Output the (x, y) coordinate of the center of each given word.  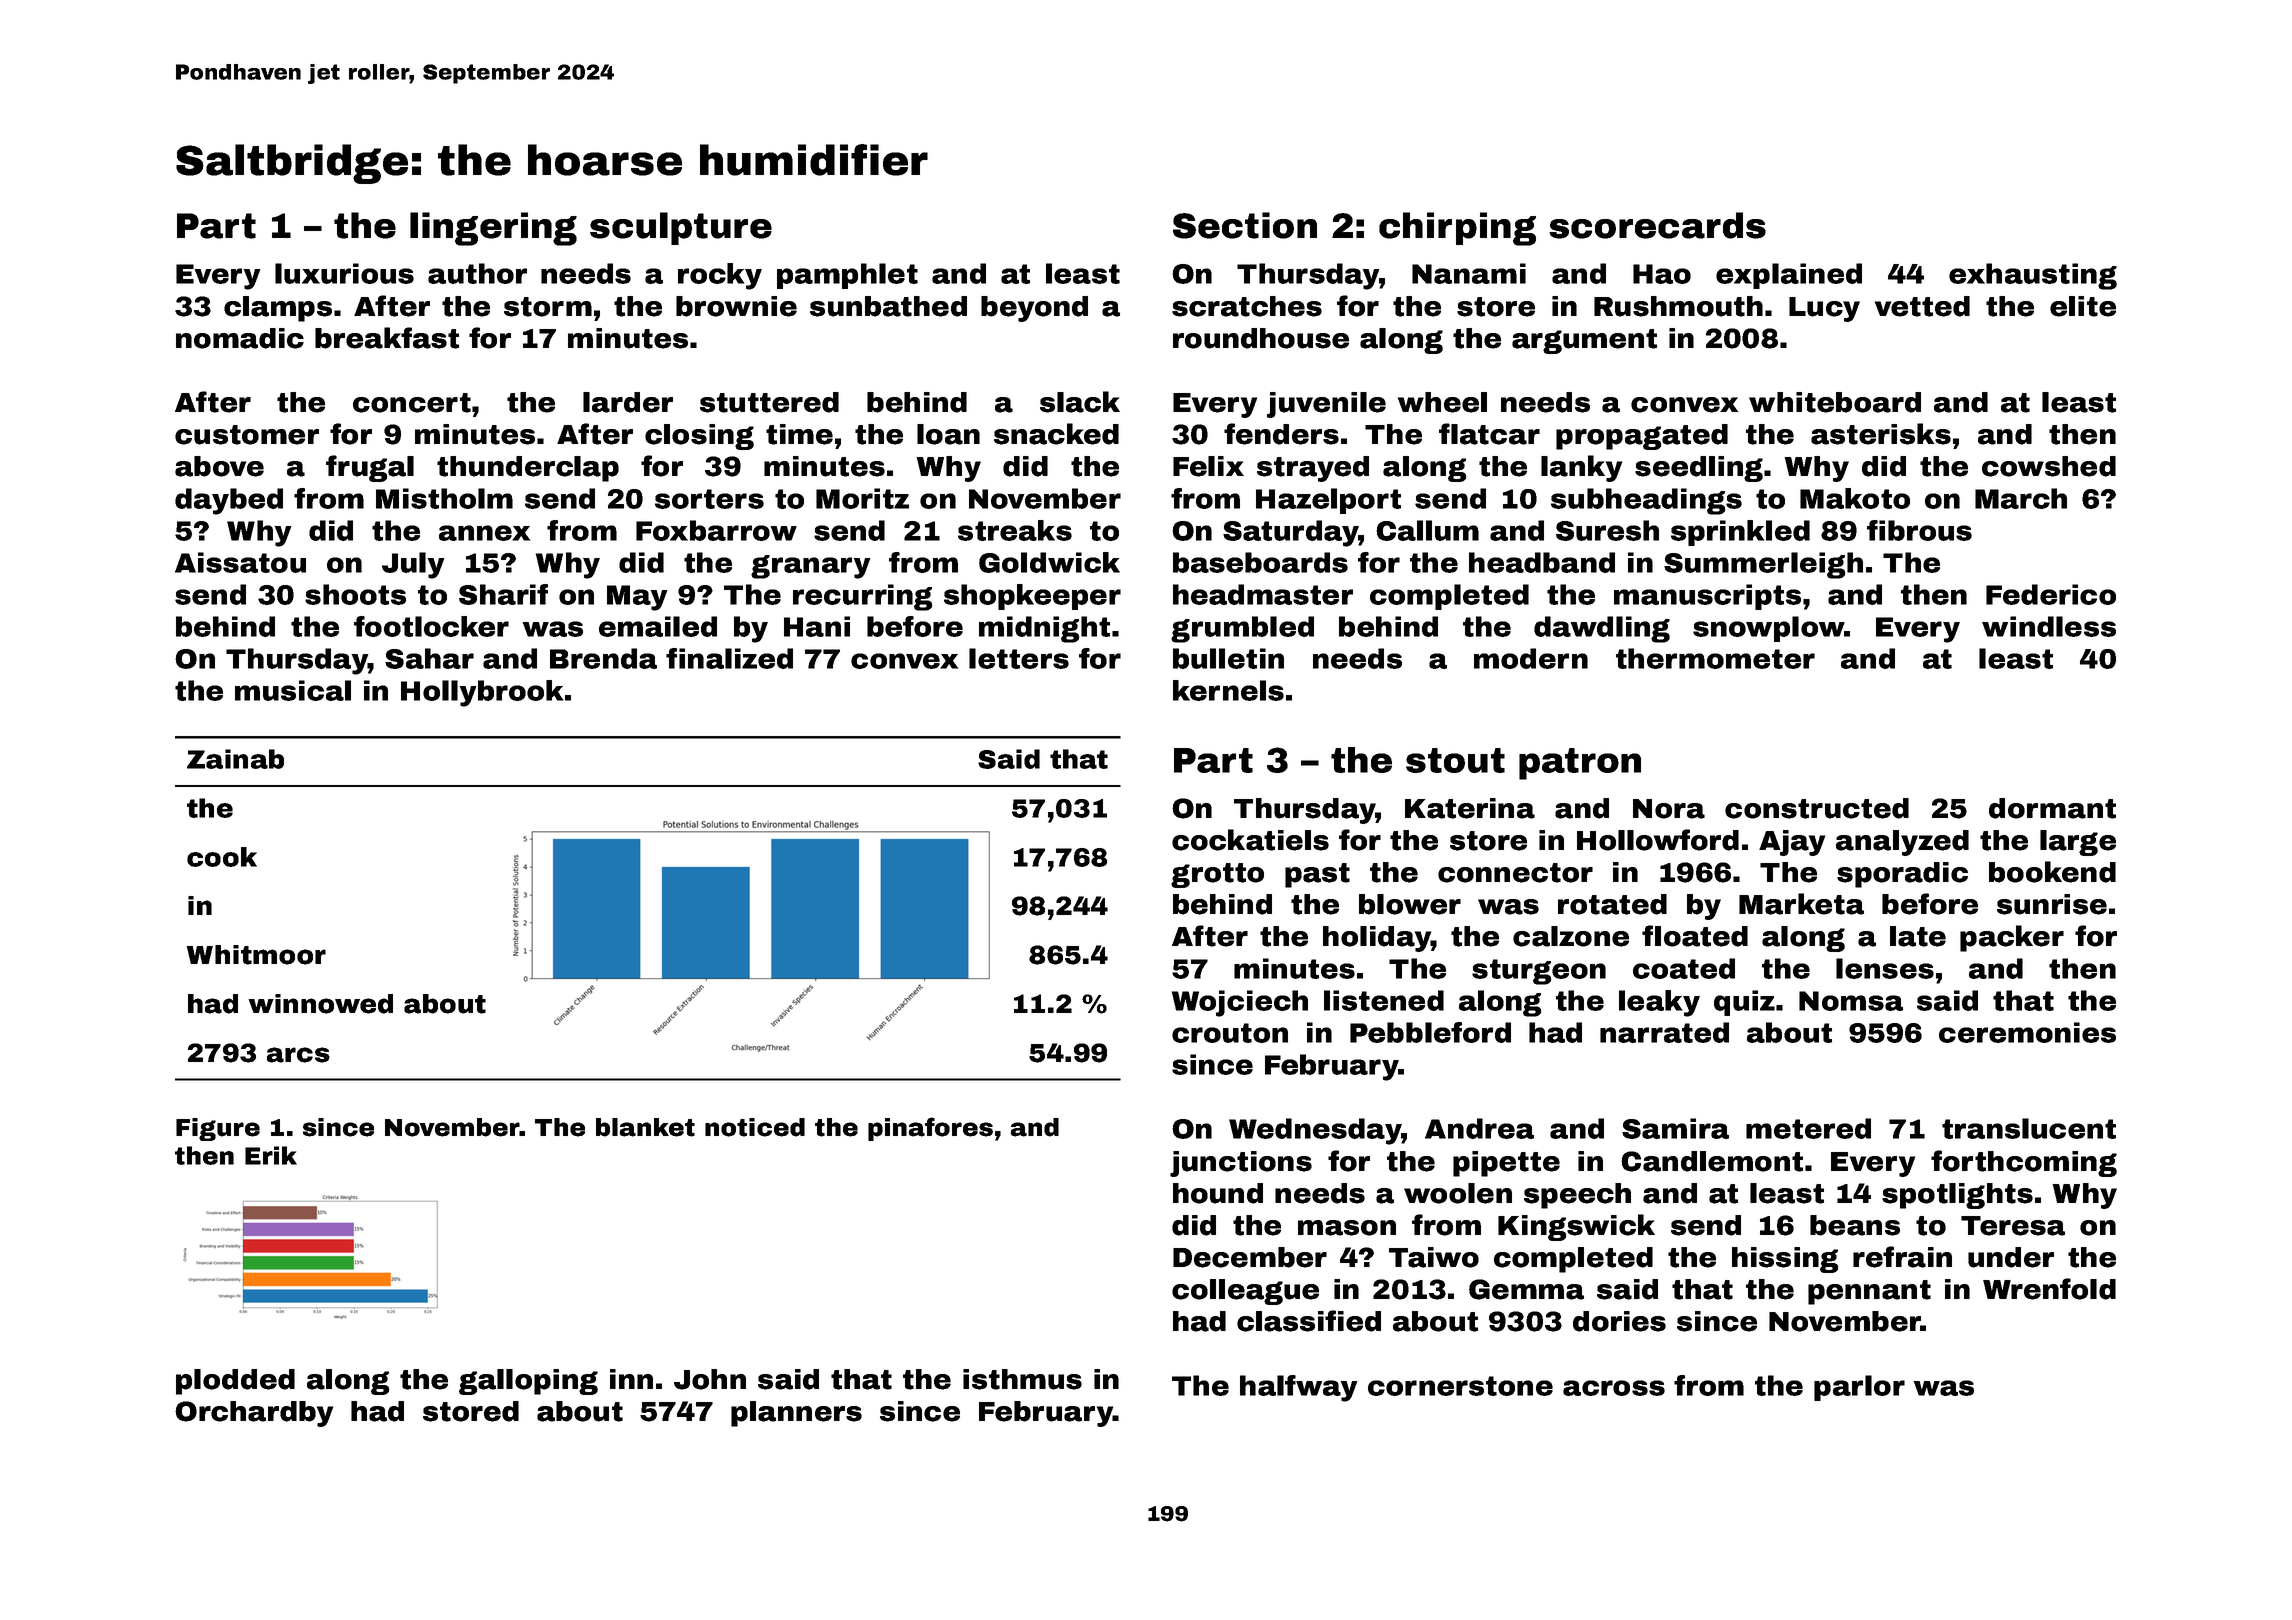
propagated (1642, 437)
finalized (729, 658)
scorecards (1657, 225)
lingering (493, 229)
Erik (271, 1155)
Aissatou (240, 562)
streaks (1015, 530)
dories (1619, 1321)
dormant (2052, 808)
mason (1347, 1228)
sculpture (681, 228)
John (710, 1379)
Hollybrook (482, 693)
